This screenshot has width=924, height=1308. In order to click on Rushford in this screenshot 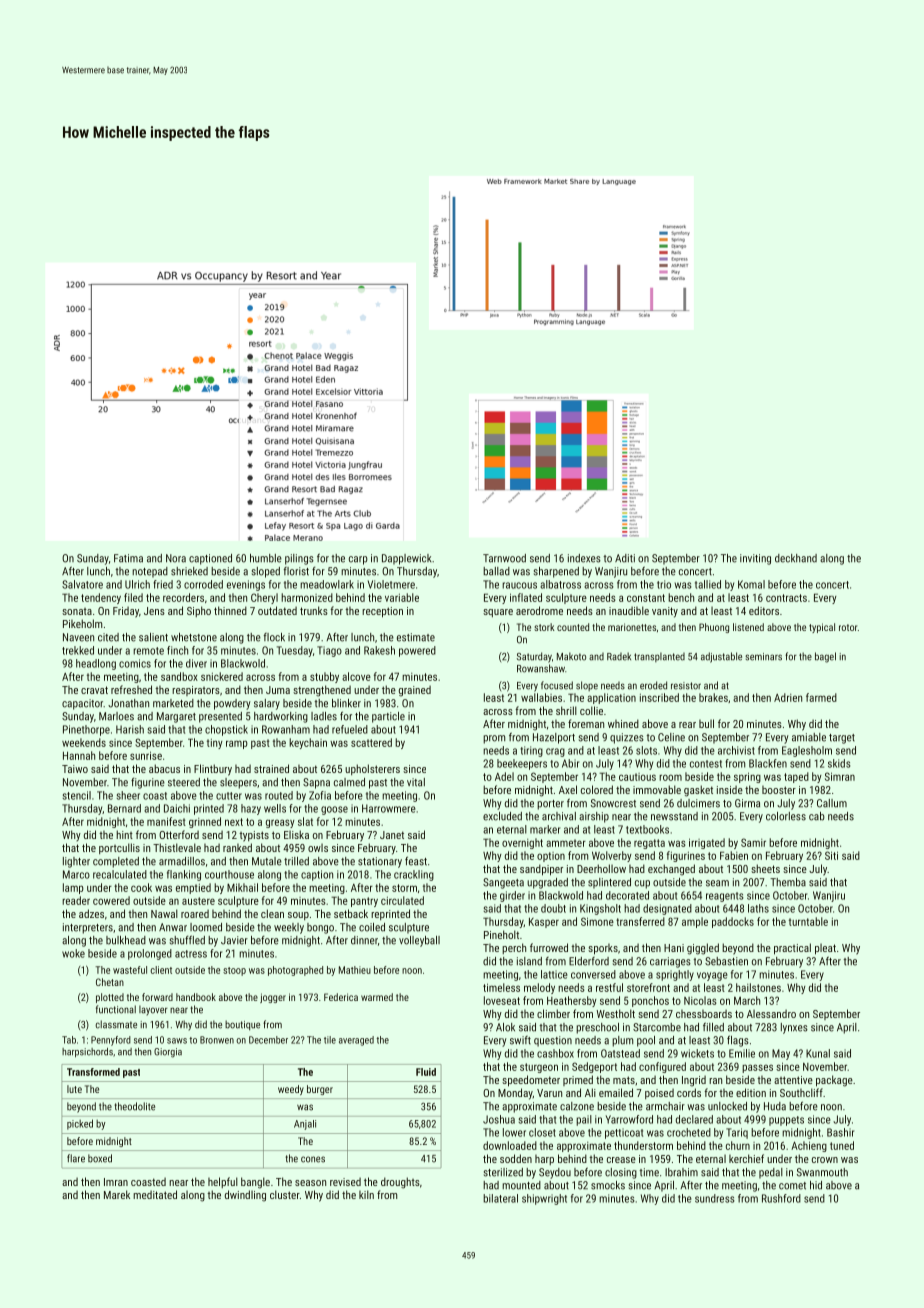, I will do `click(781, 1198)`.
